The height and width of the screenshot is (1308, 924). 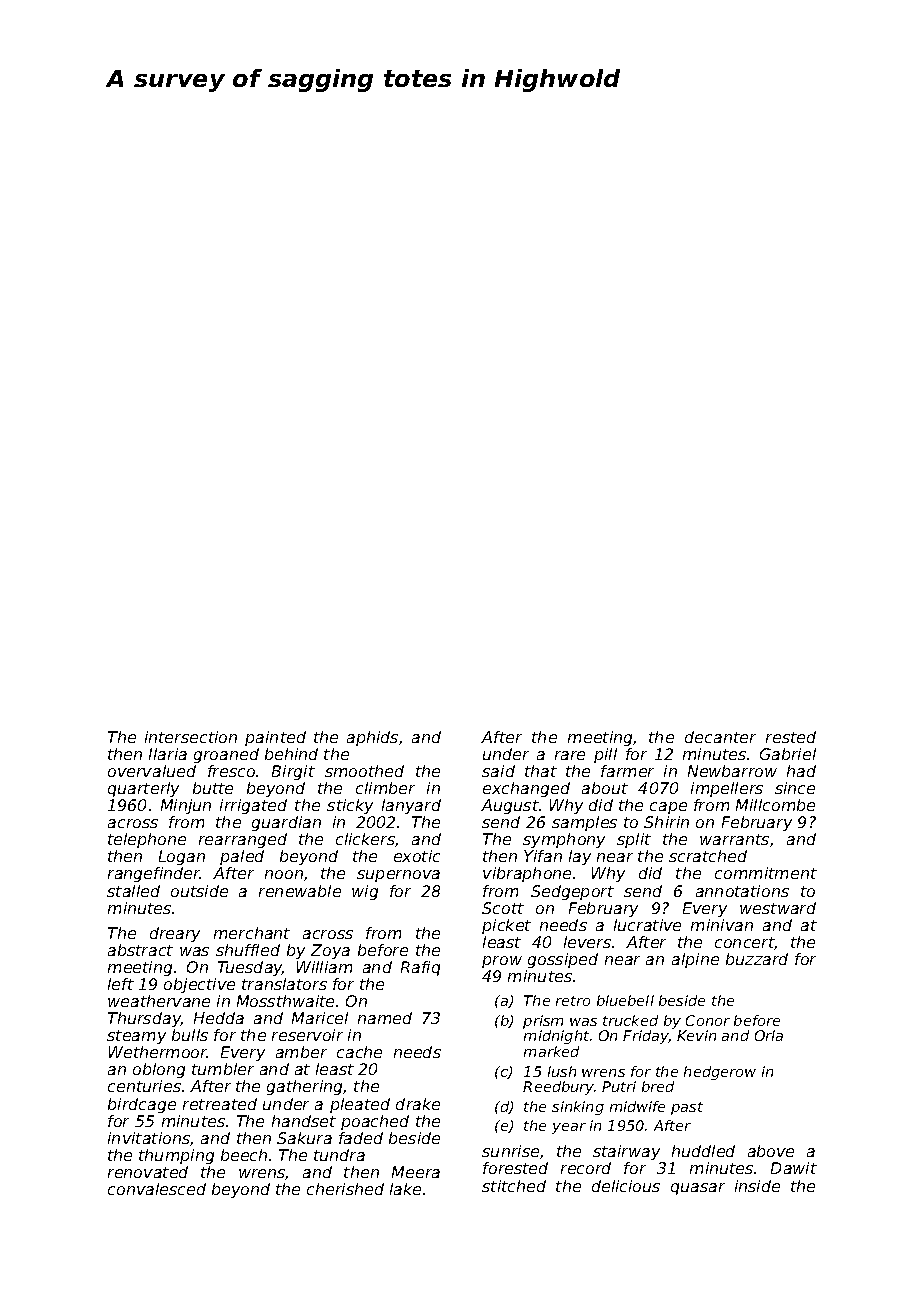 I want to click on hedgerow, so click(x=720, y=1073).
